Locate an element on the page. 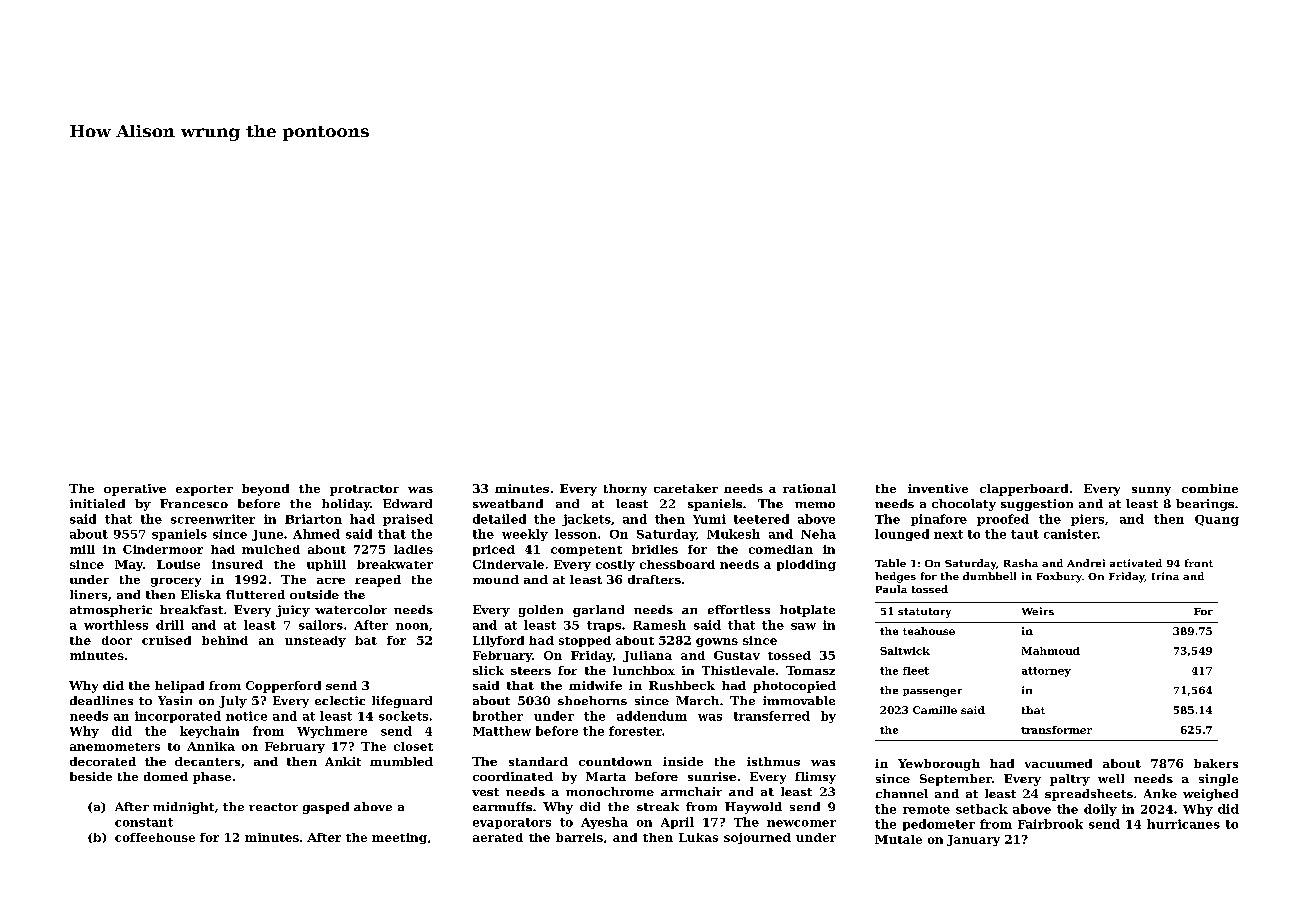  Marta is located at coordinates (606, 776).
